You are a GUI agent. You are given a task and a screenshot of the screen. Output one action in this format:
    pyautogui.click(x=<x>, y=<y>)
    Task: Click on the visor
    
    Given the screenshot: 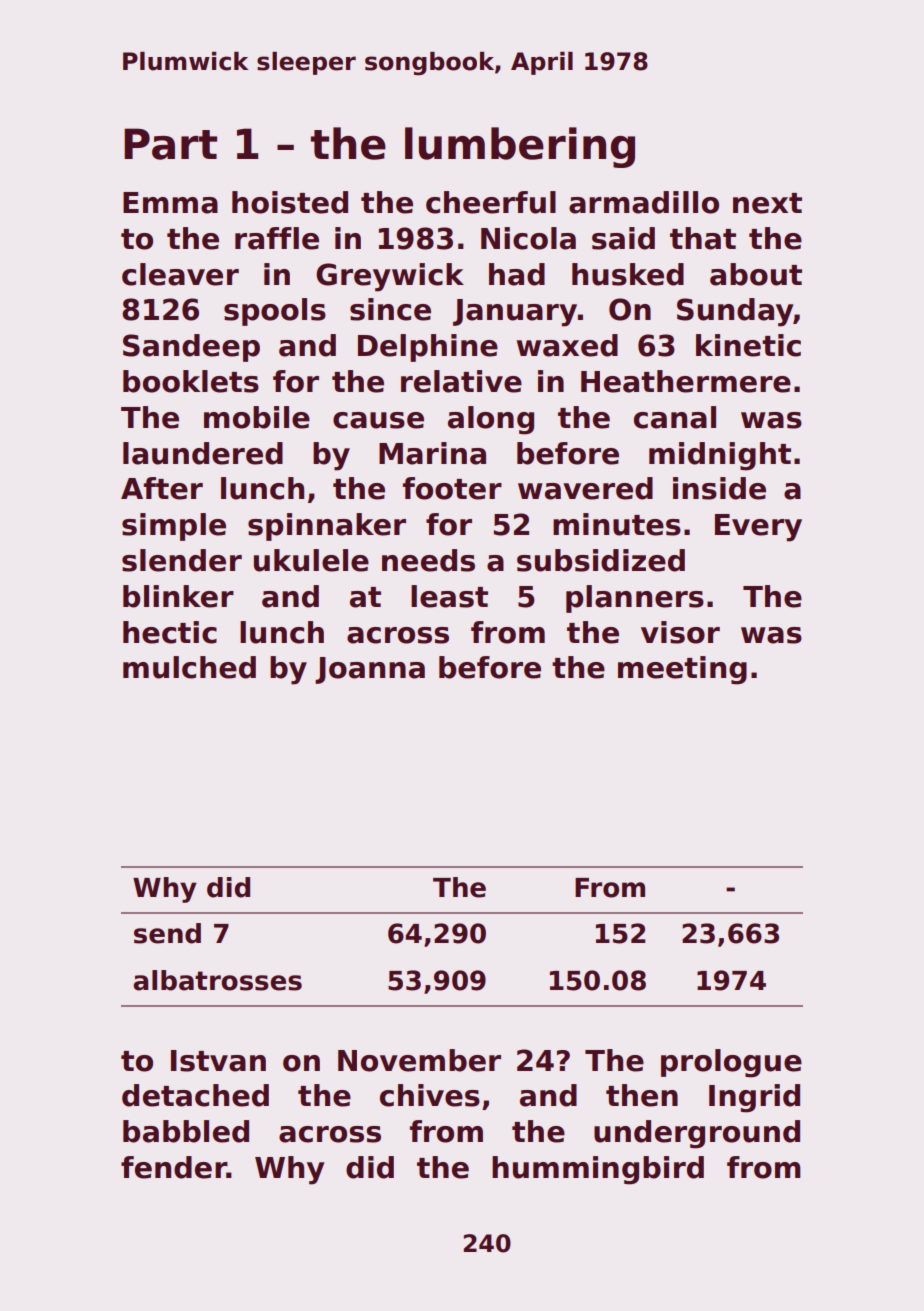 What is the action you would take?
    pyautogui.click(x=680, y=632)
